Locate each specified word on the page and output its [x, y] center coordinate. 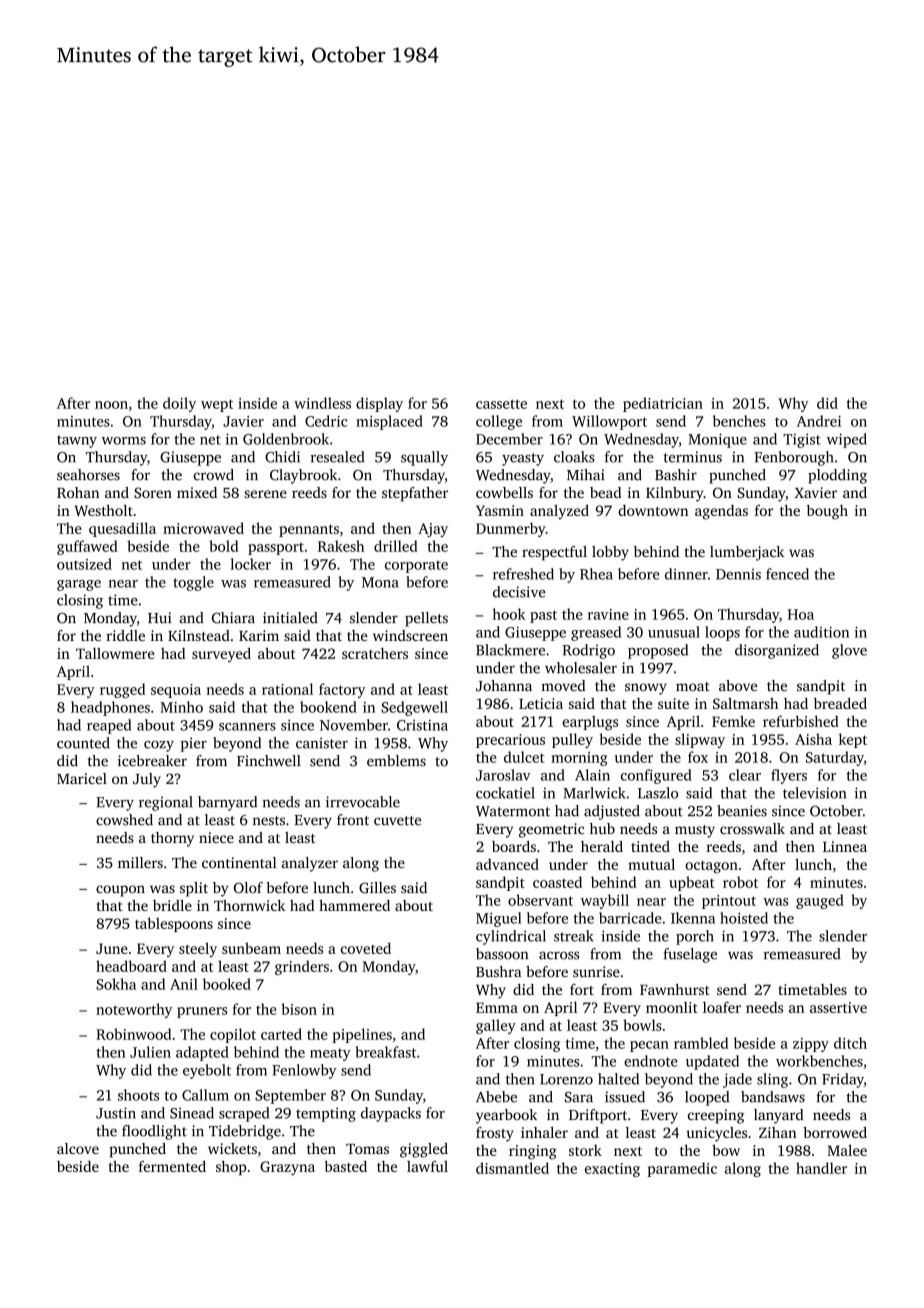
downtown [653, 510]
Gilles [377, 888]
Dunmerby [511, 529]
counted [83, 743]
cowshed [124, 820]
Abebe [496, 1097]
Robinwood [133, 1034]
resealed [337, 457]
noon [111, 405]
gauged [820, 901]
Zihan [777, 1132]
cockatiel [505, 793]
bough [827, 512]
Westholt [103, 510]
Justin [116, 1113]
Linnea [845, 846]
